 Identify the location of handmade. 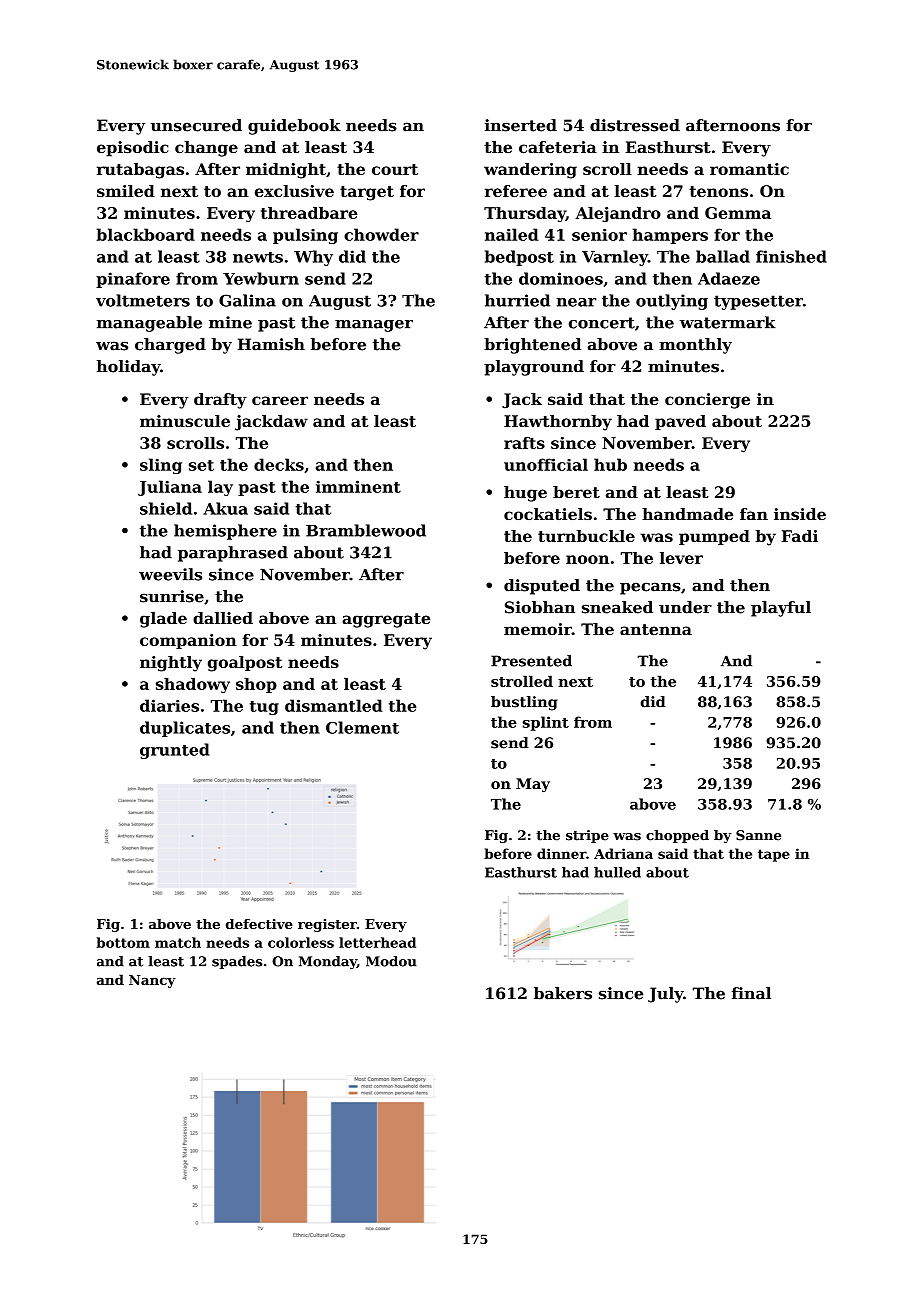
(687, 514).
